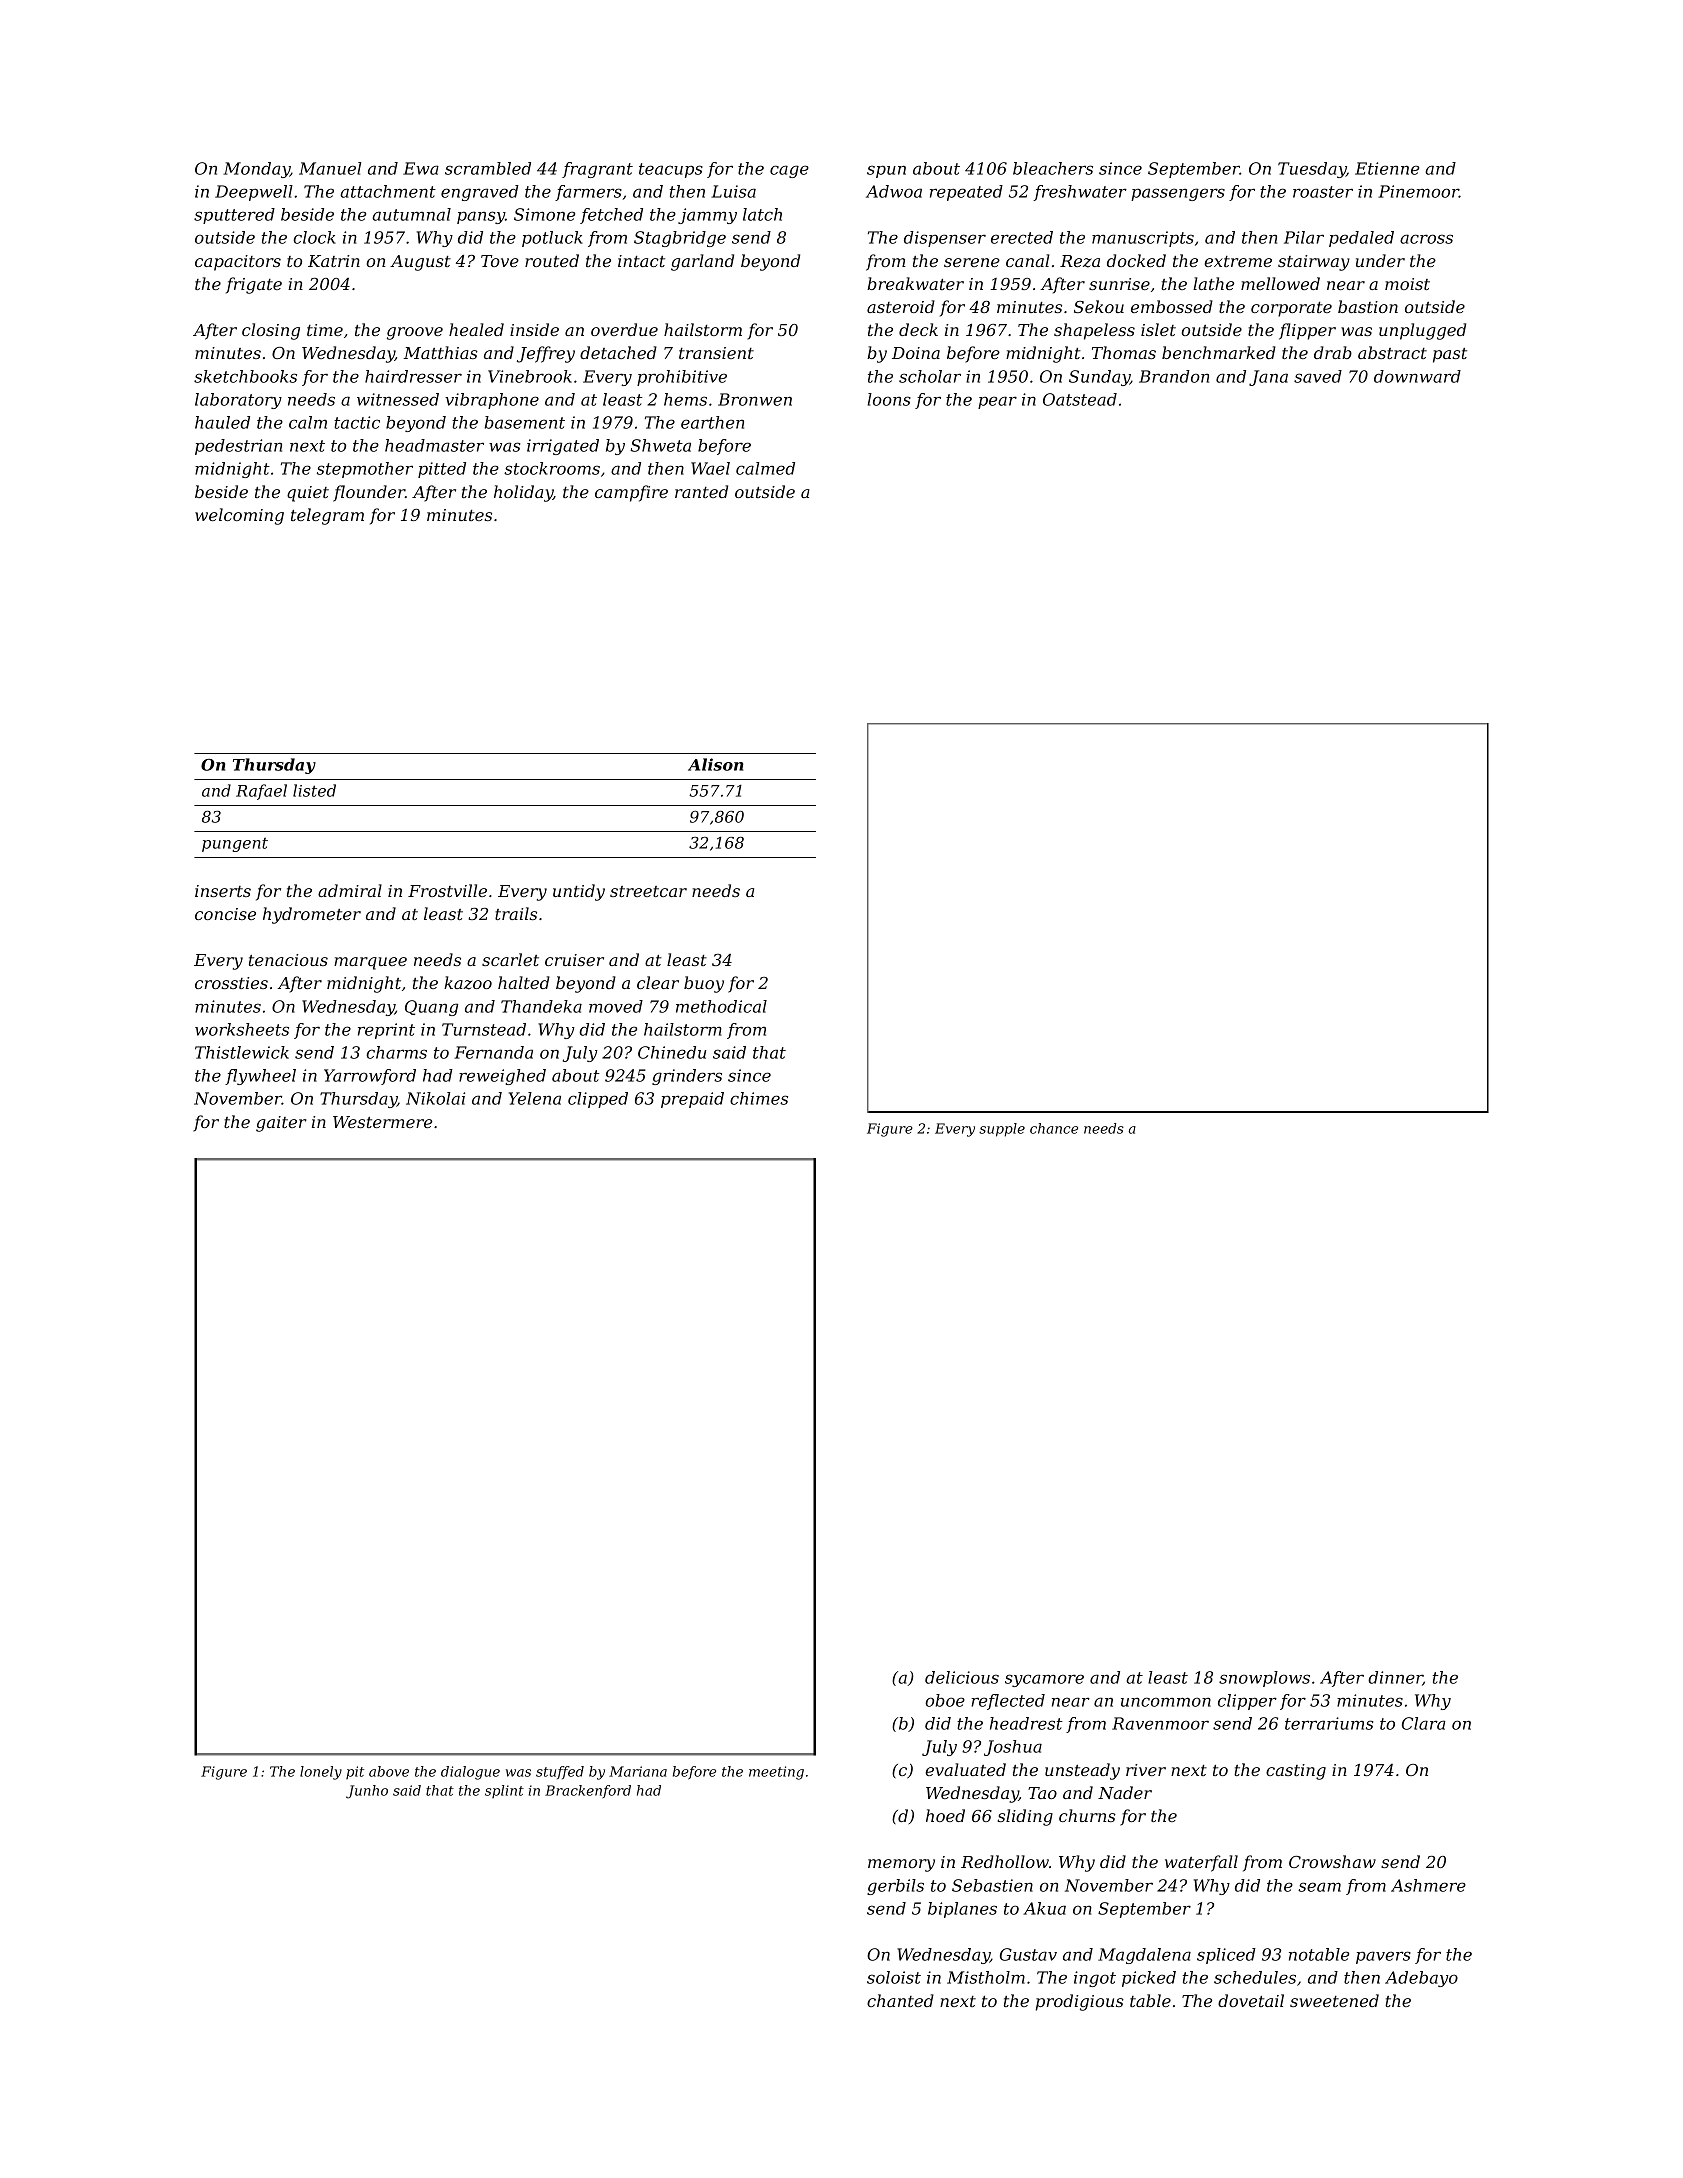 Image resolution: width=1683 pixels, height=2178 pixels. What do you see at coordinates (382, 1122) in the document?
I see `Westermere` at bounding box center [382, 1122].
